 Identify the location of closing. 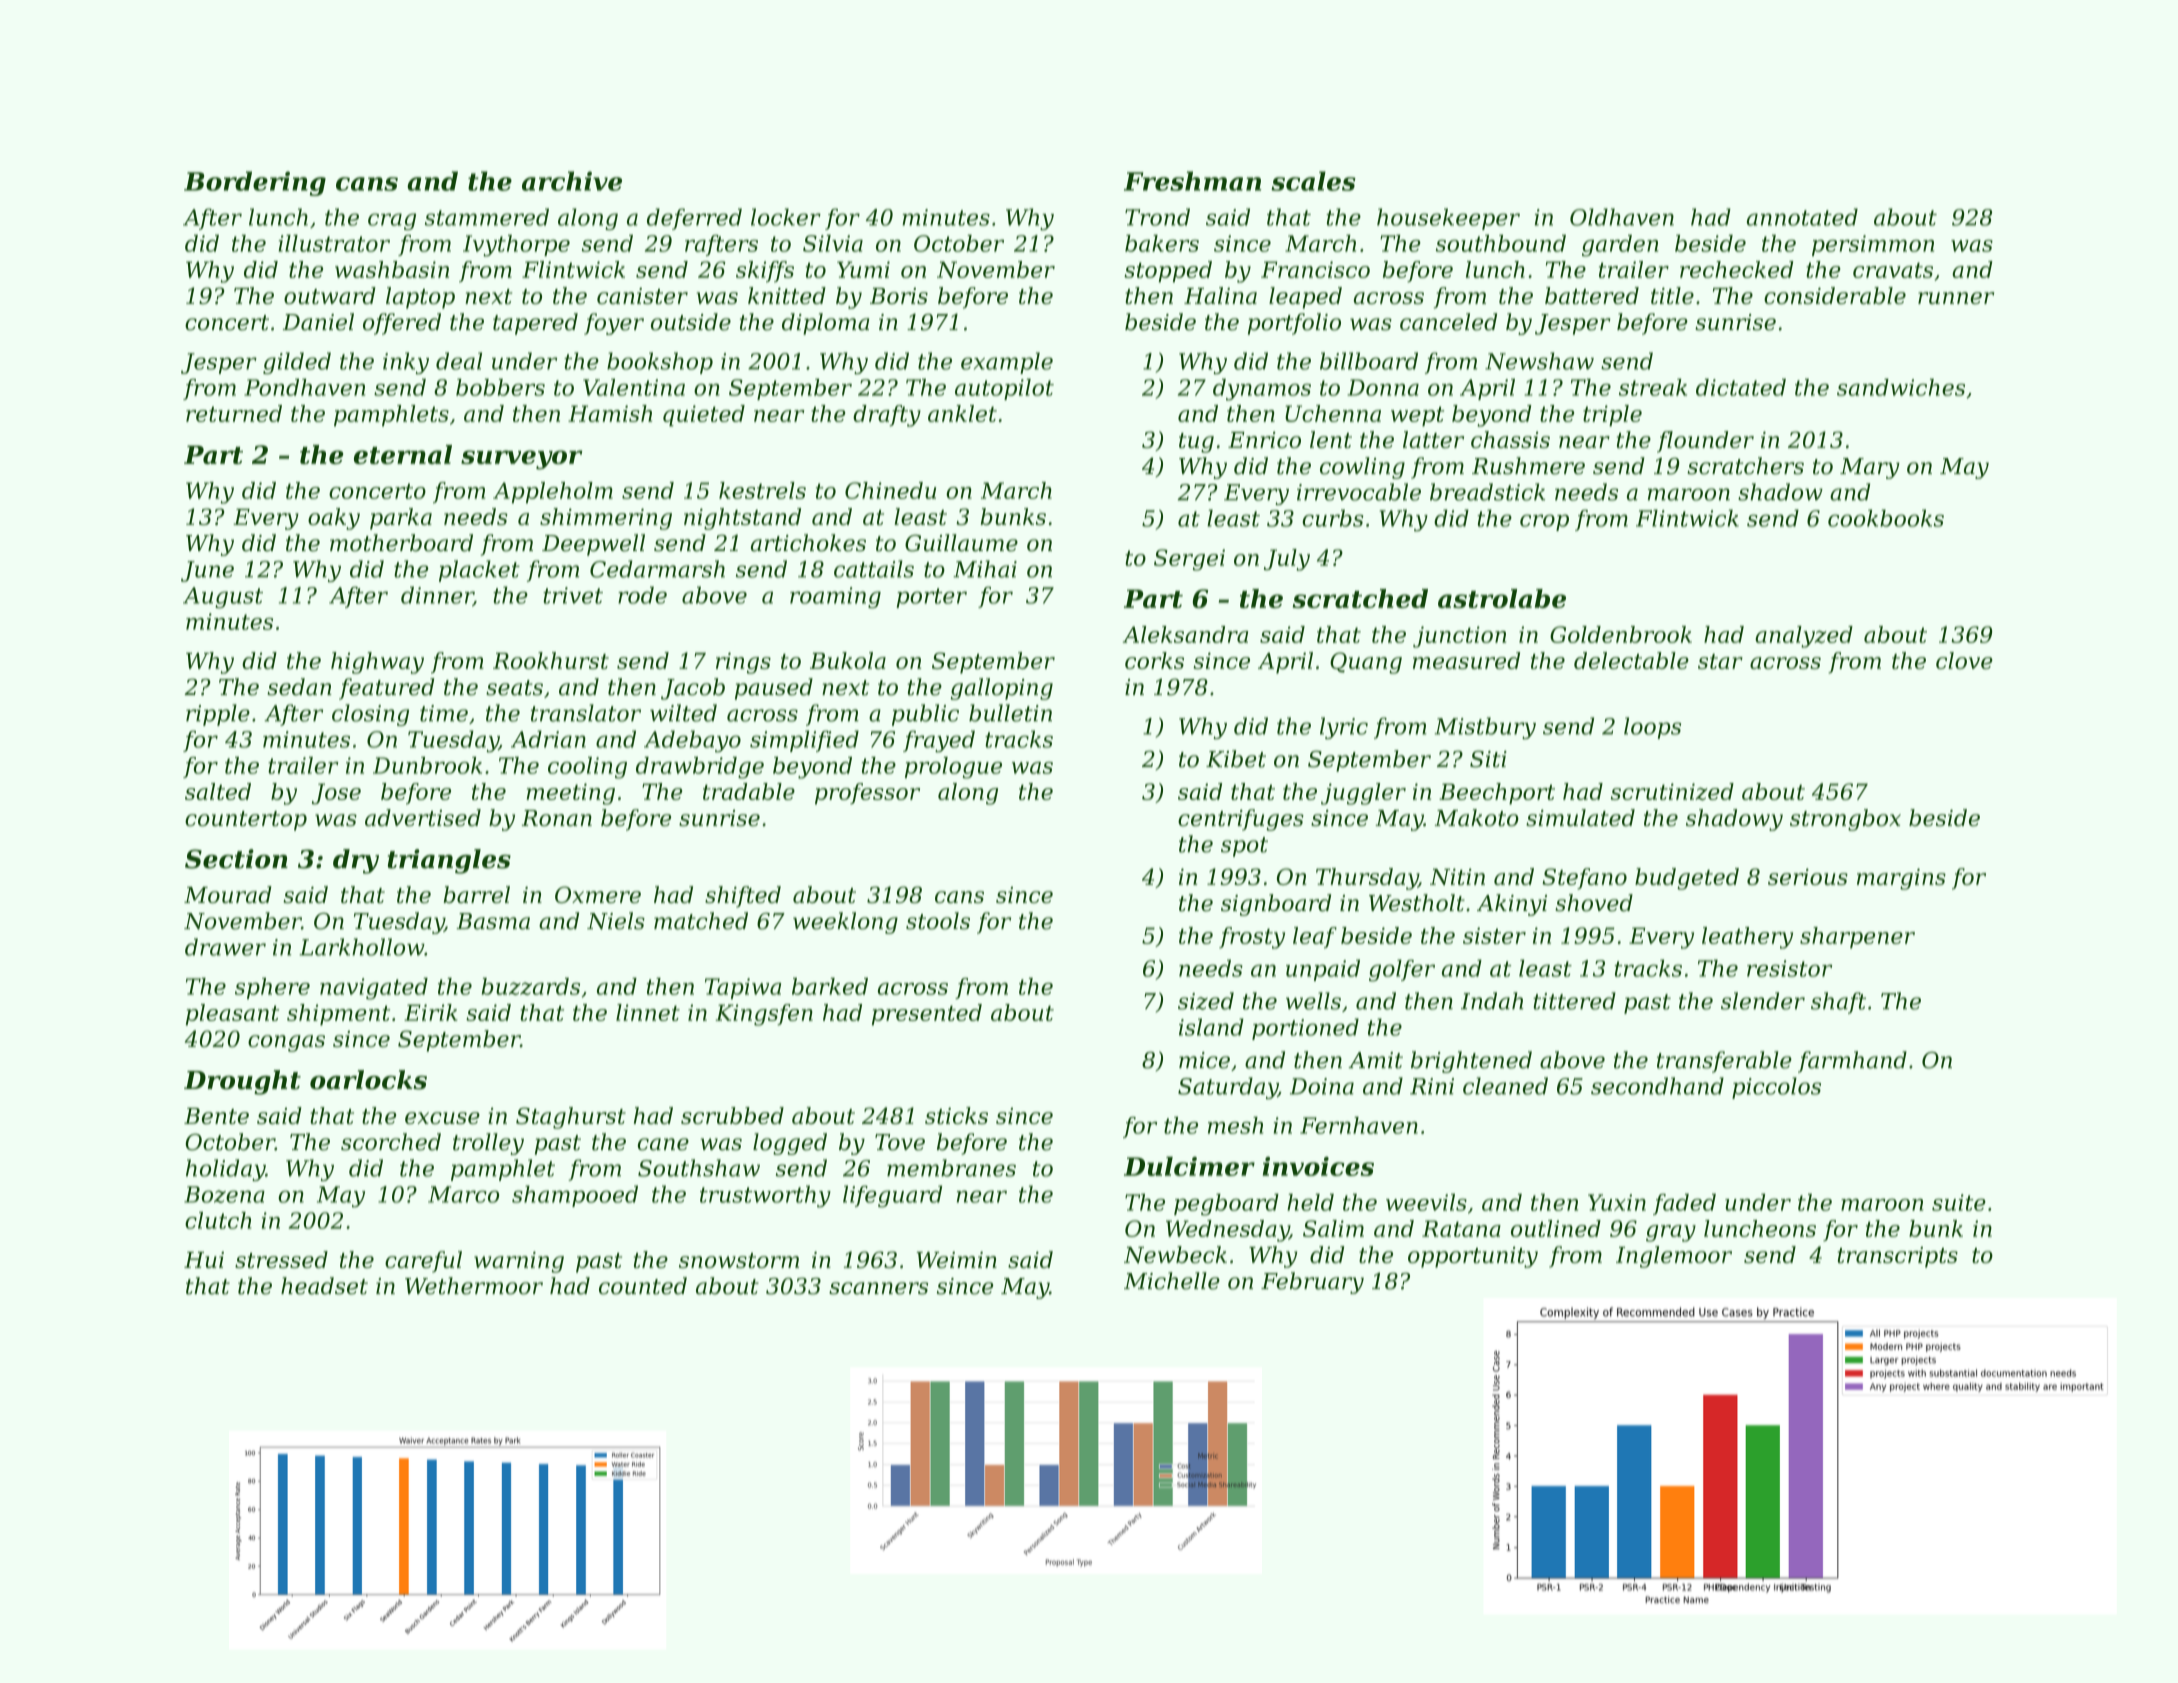
(370, 715).
